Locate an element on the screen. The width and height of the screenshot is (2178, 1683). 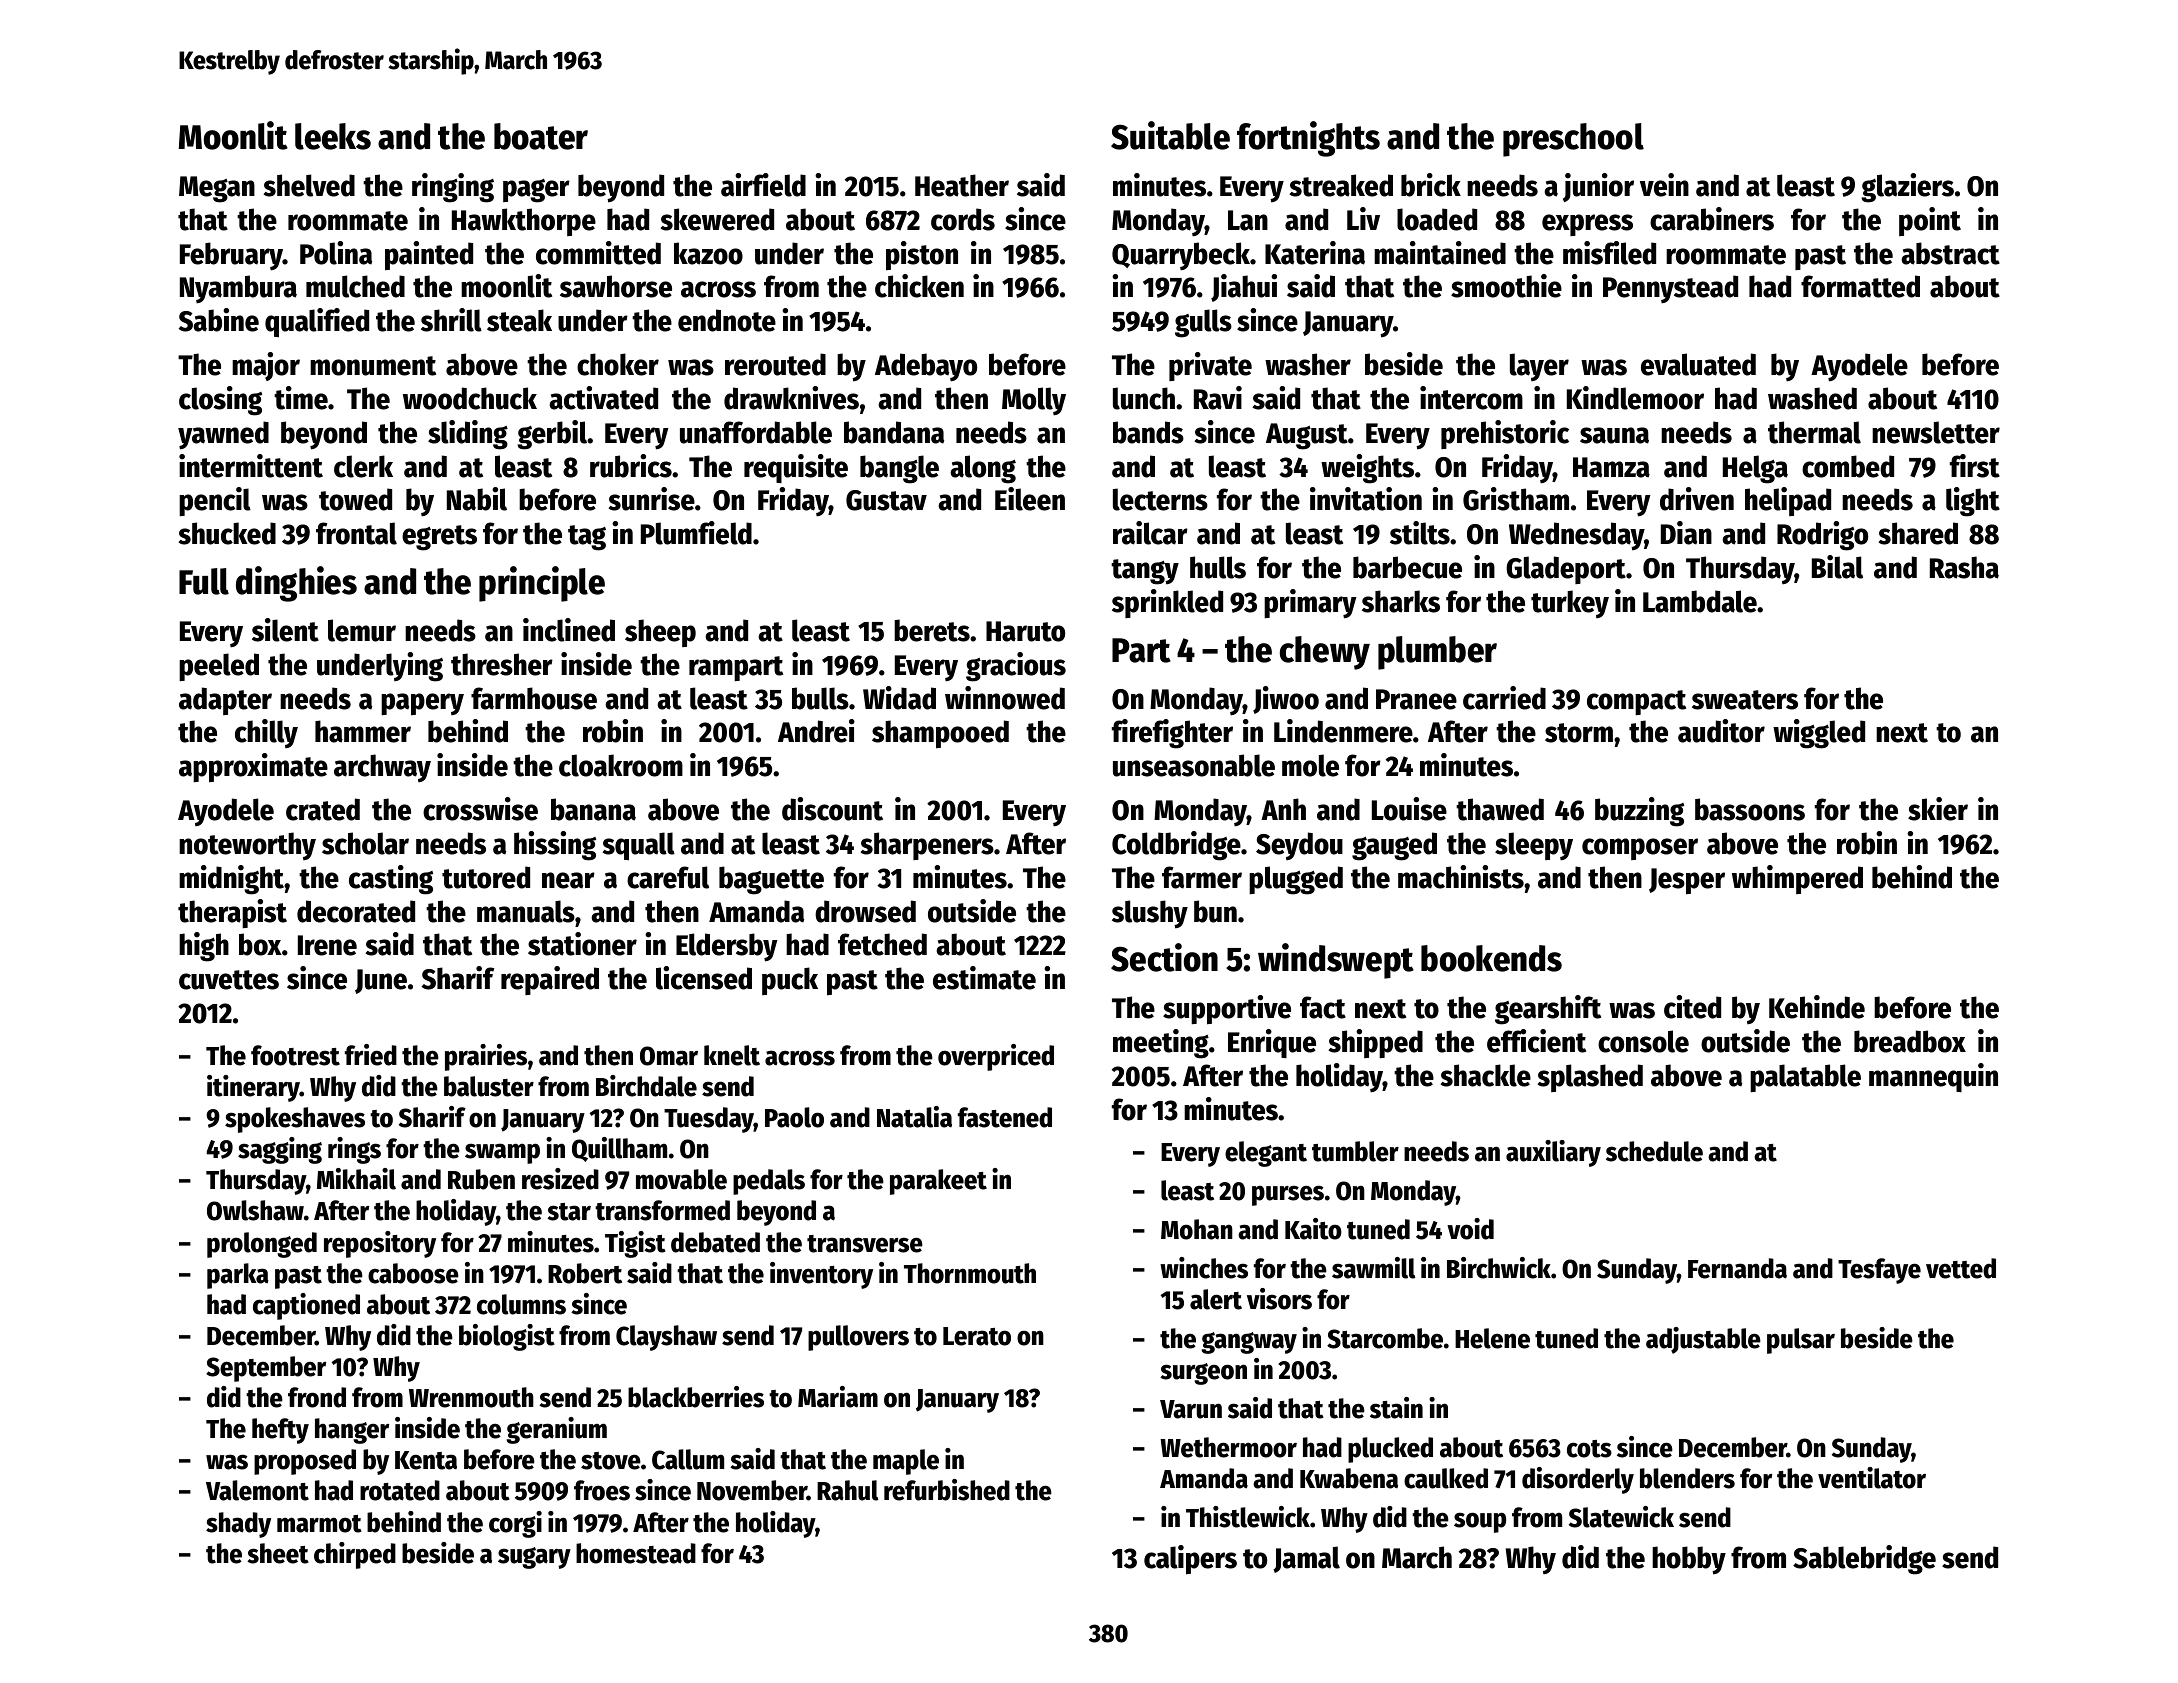
cords is located at coordinates (963, 219).
